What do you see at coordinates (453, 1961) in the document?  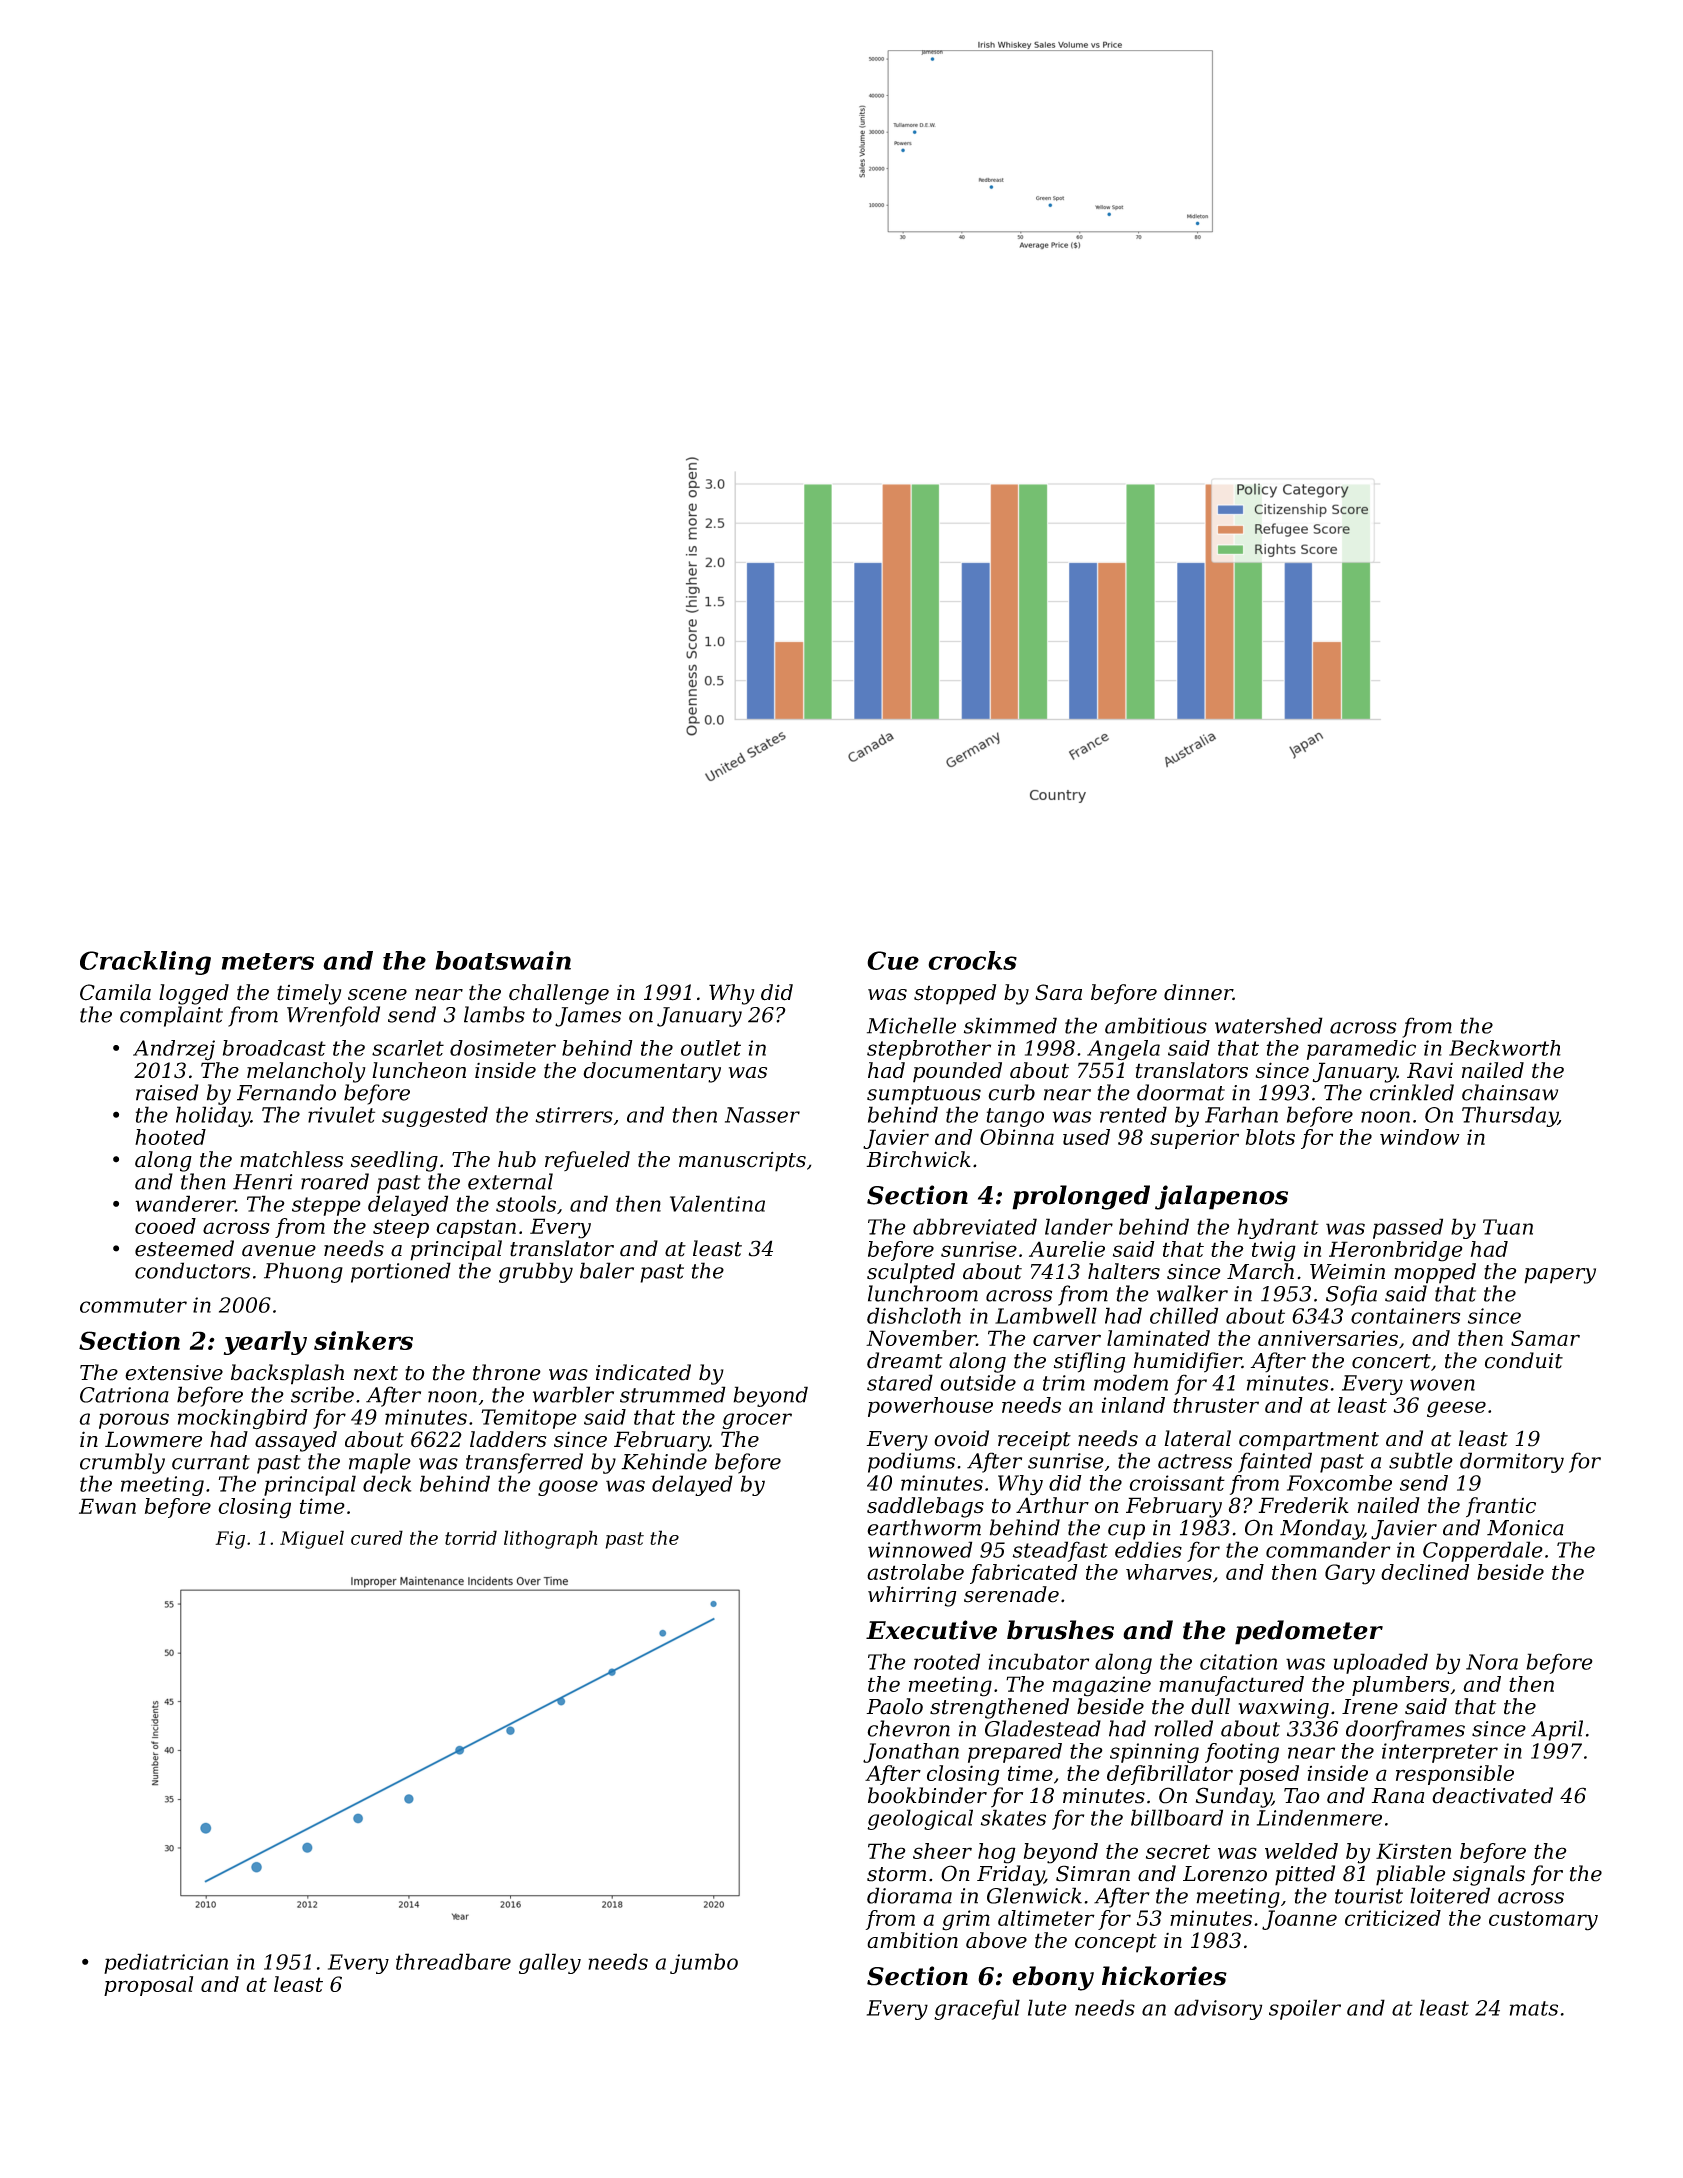 I see `threadbare` at bounding box center [453, 1961].
